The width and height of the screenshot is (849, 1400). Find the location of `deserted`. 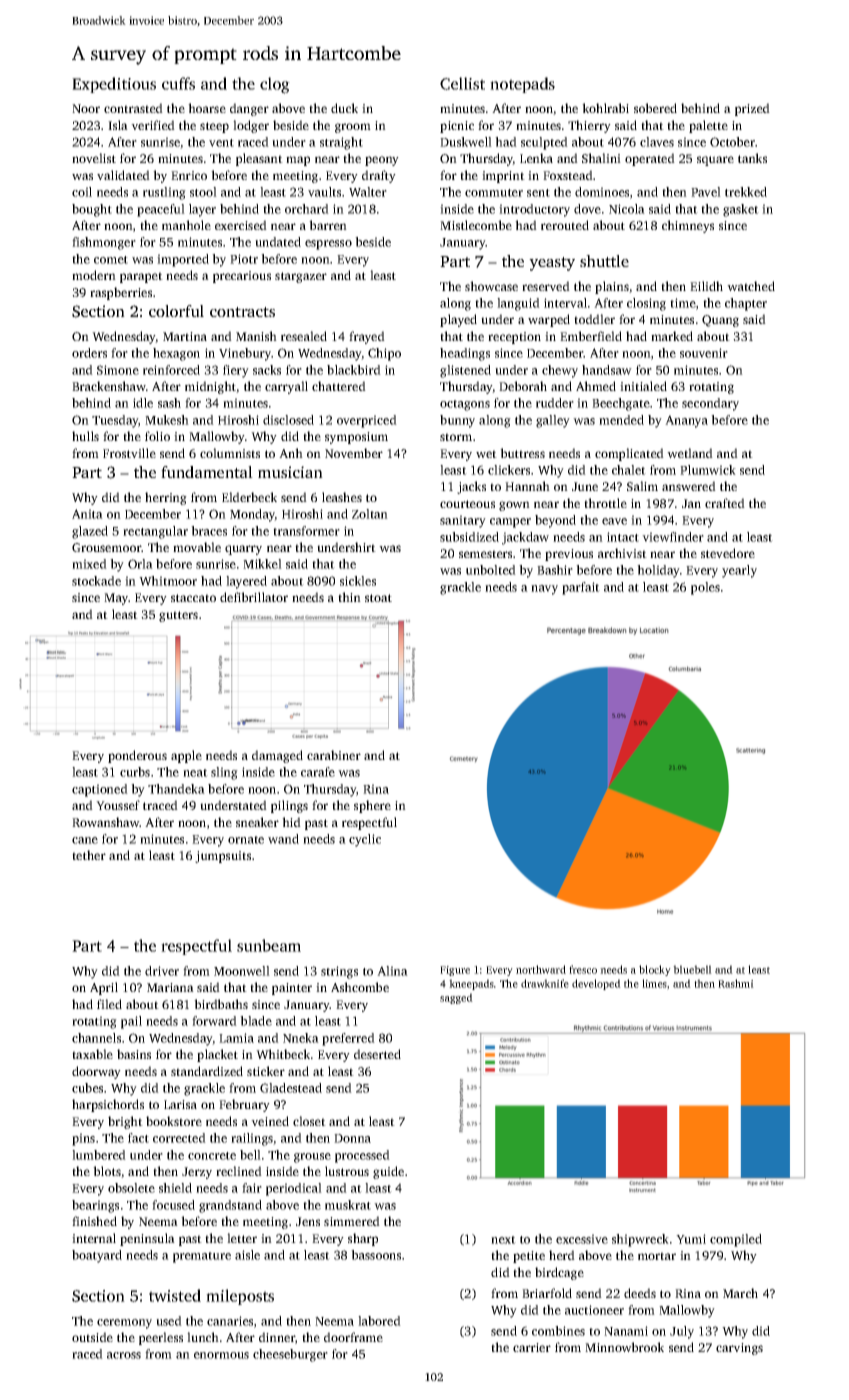

deserted is located at coordinates (377, 1054).
